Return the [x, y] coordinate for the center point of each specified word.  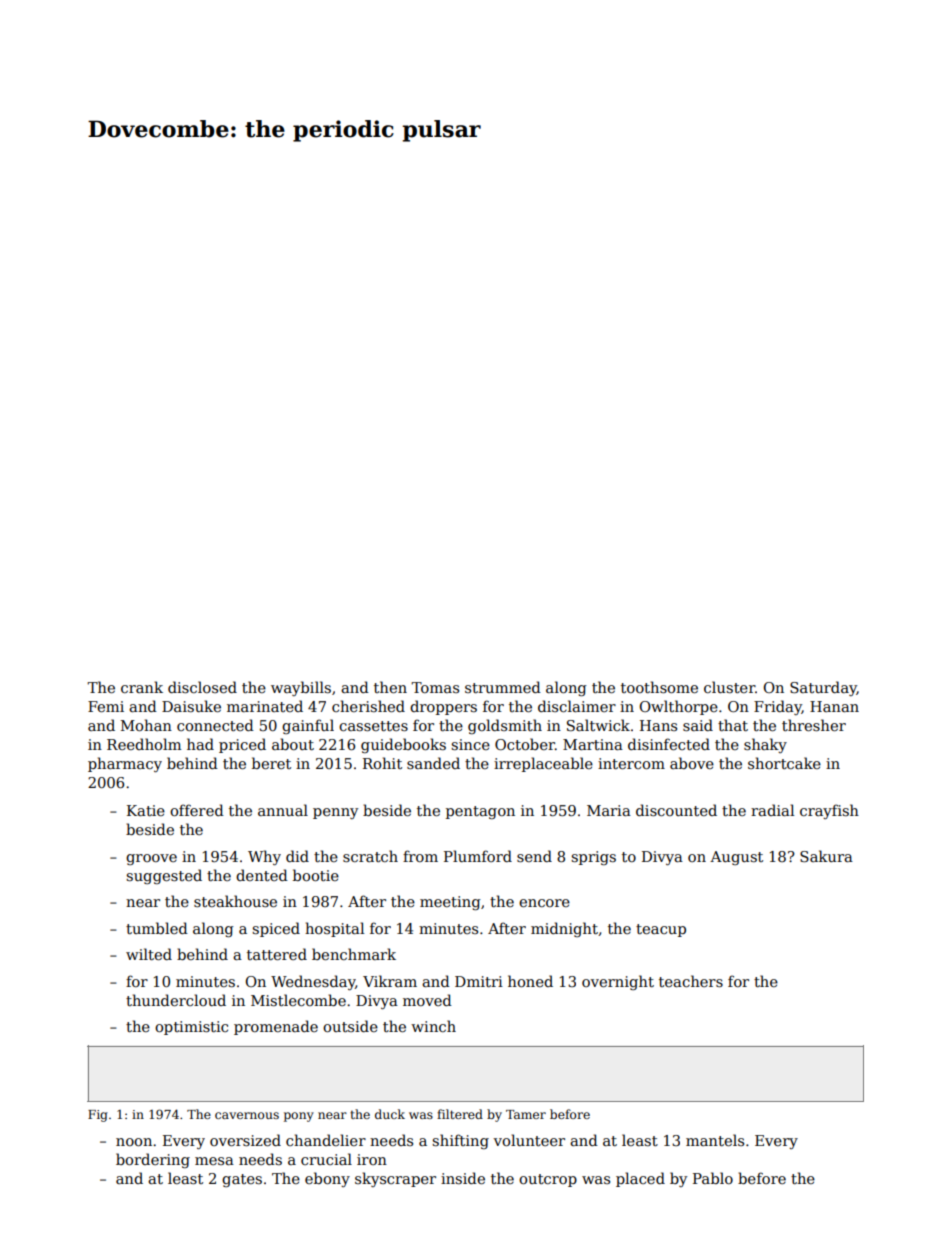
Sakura [826, 856]
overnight [618, 982]
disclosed [202, 687]
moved [427, 1000]
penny [335, 813]
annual [283, 810]
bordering [153, 1160]
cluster [729, 687]
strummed [503, 687]
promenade [276, 1027]
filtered [460, 1114]
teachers [691, 981]
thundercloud [176, 1000]
